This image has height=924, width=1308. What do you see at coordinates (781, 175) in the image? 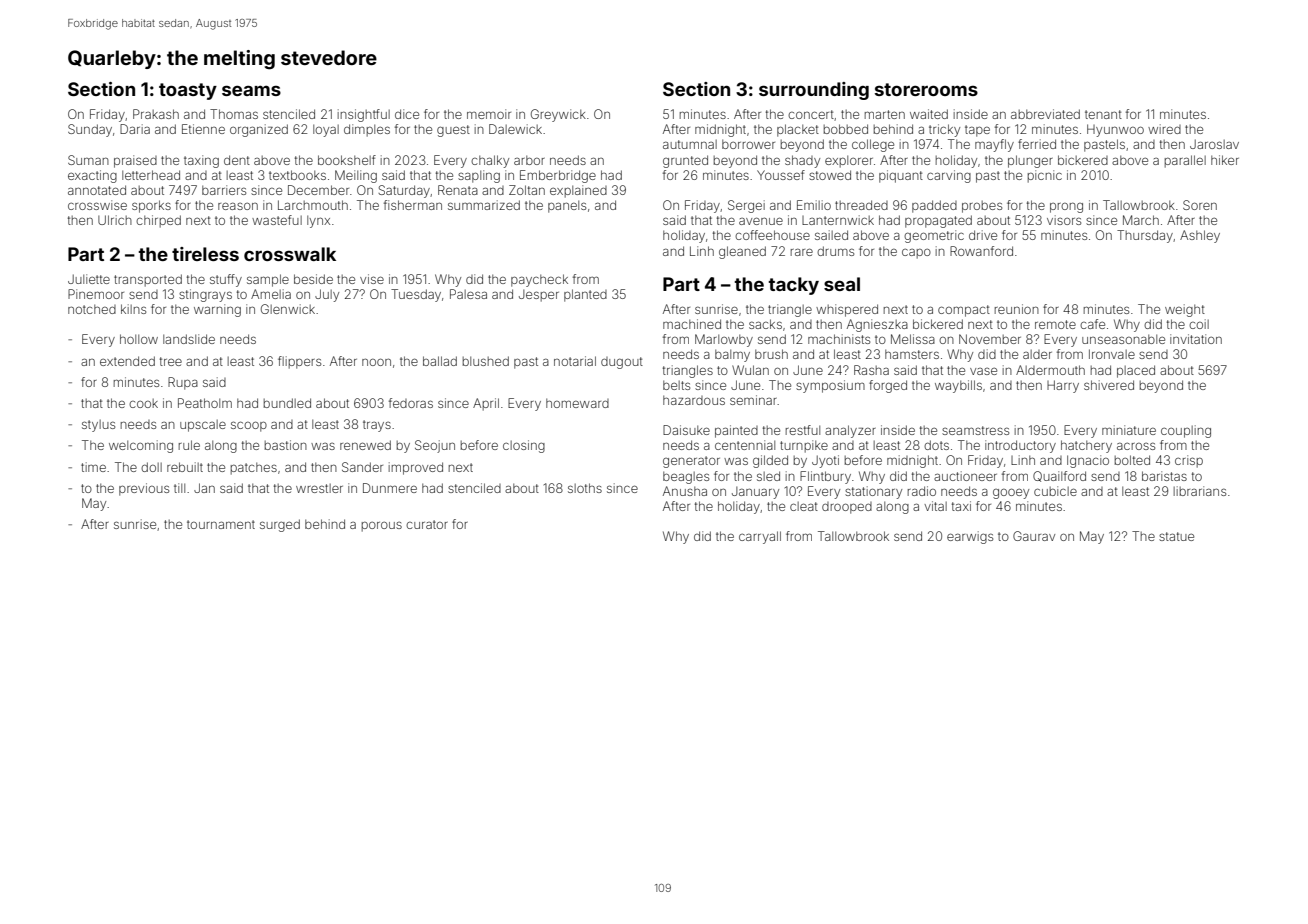
I see `Youssef` at bounding box center [781, 175].
